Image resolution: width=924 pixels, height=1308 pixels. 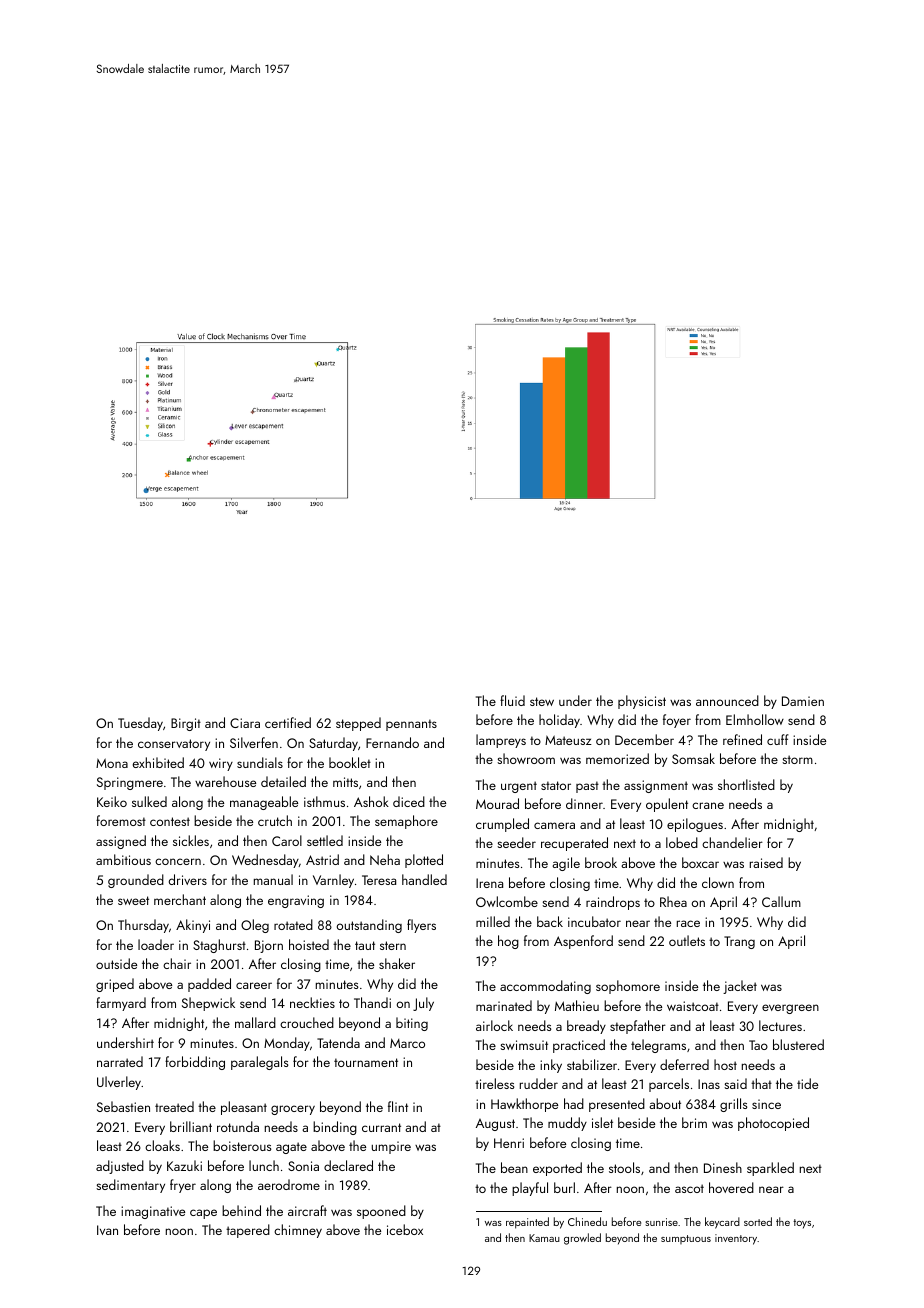 I want to click on aerodrome, so click(x=289, y=1184).
